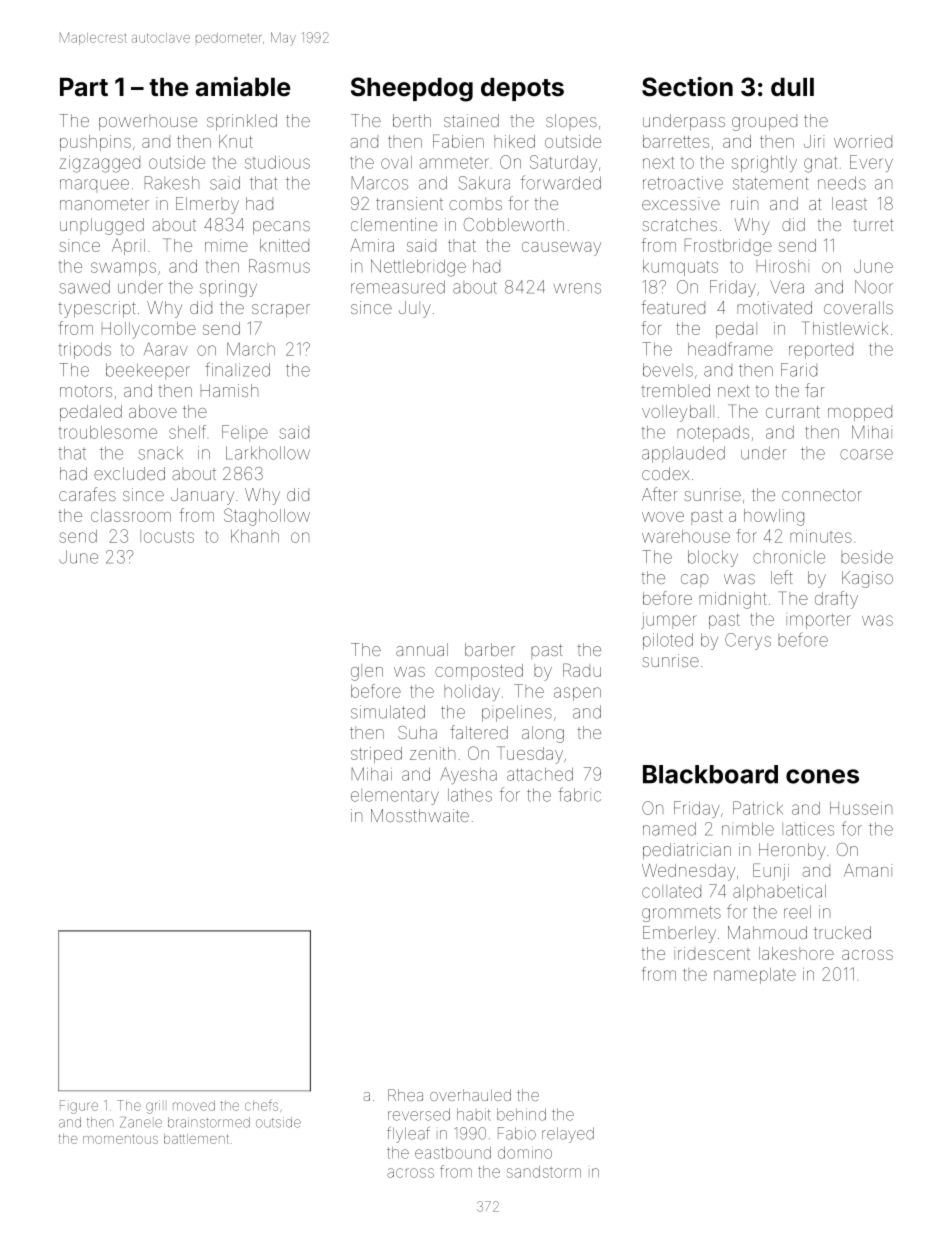 The image size is (952, 1233). What do you see at coordinates (868, 870) in the screenshot?
I see `Amani` at bounding box center [868, 870].
